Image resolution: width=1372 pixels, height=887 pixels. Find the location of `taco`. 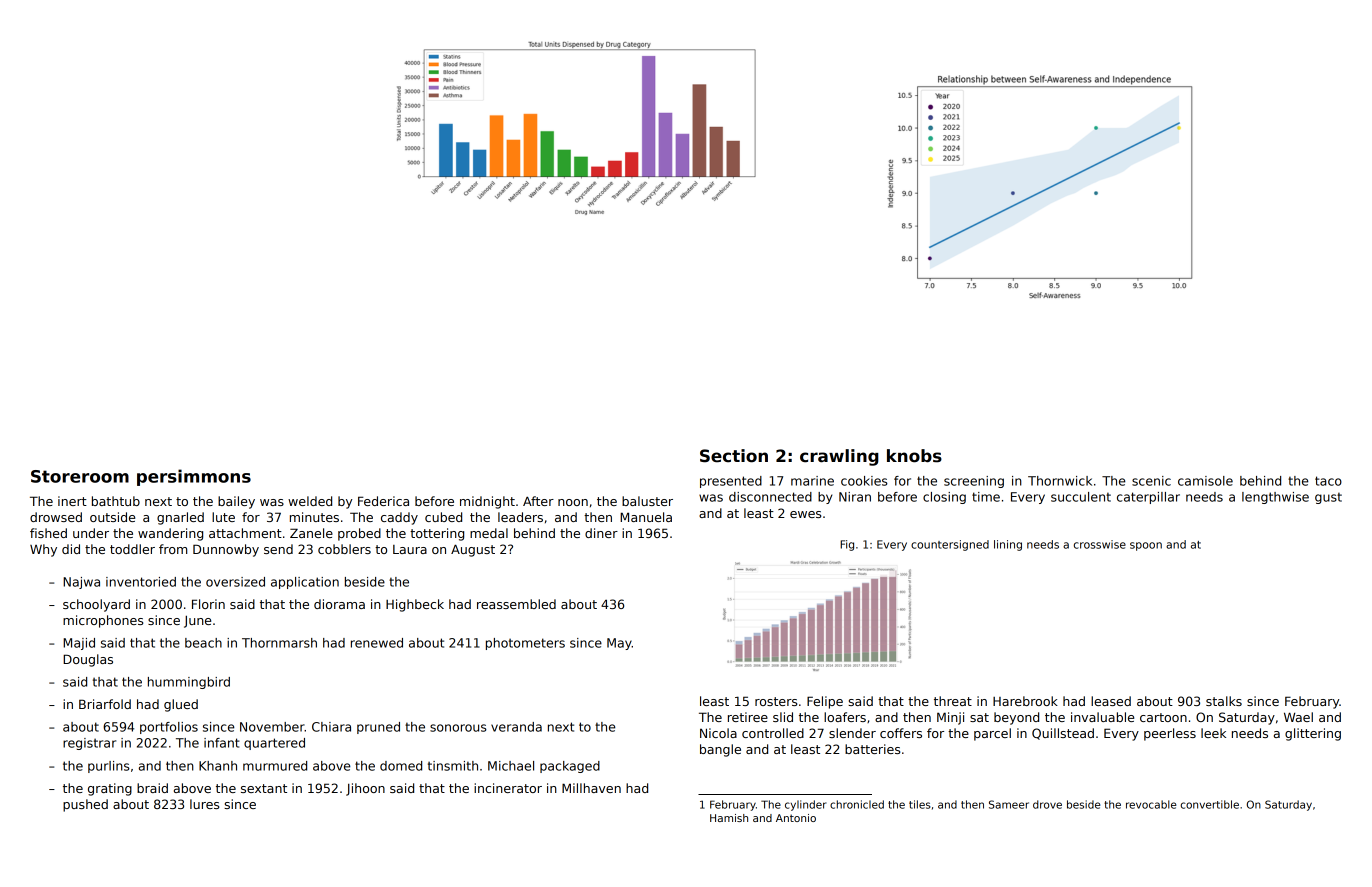

taco is located at coordinates (1328, 481).
